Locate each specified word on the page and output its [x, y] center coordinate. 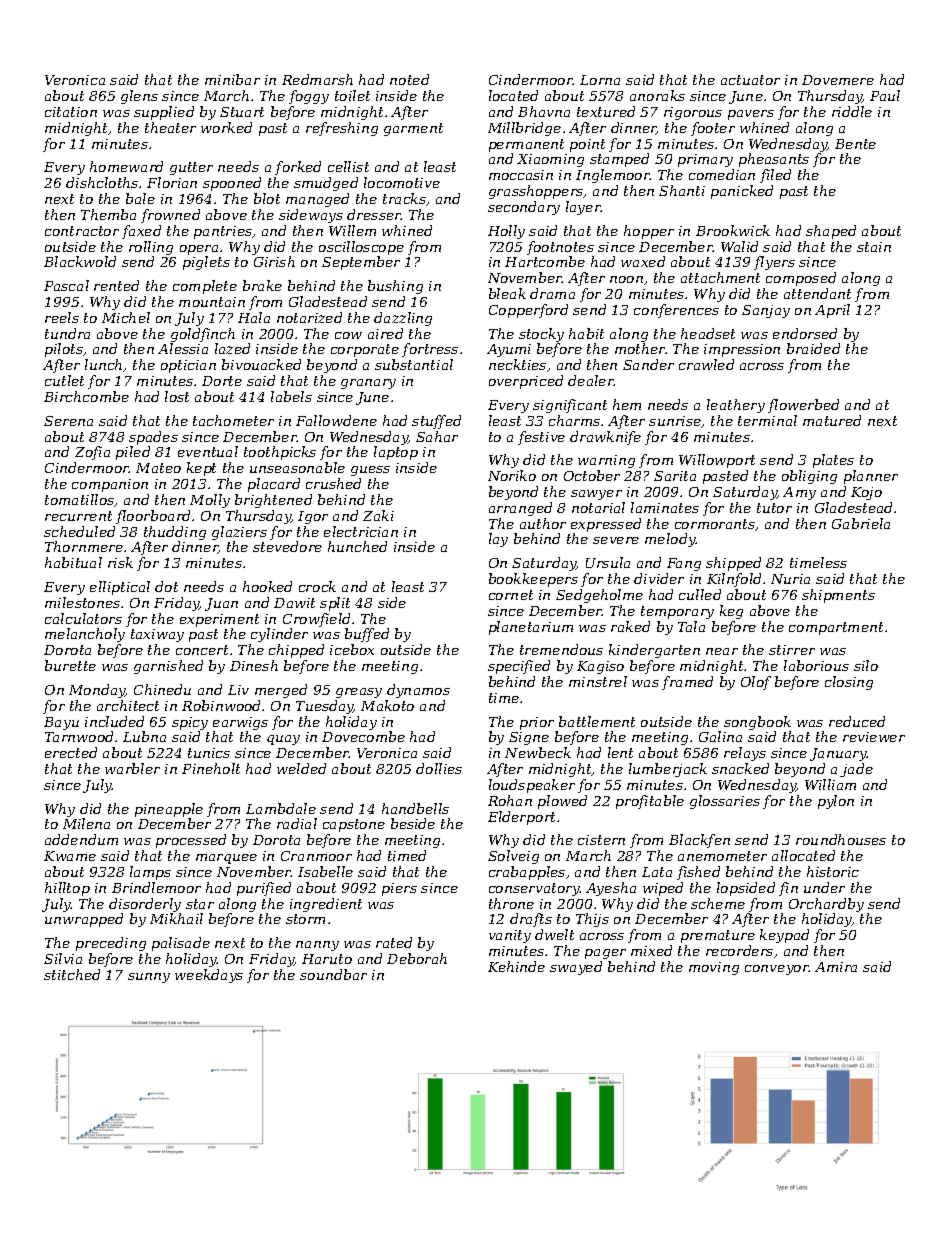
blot [267, 198]
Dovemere [838, 80]
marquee [226, 859]
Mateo [158, 468]
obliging [809, 477]
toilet [352, 95]
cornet [511, 595]
